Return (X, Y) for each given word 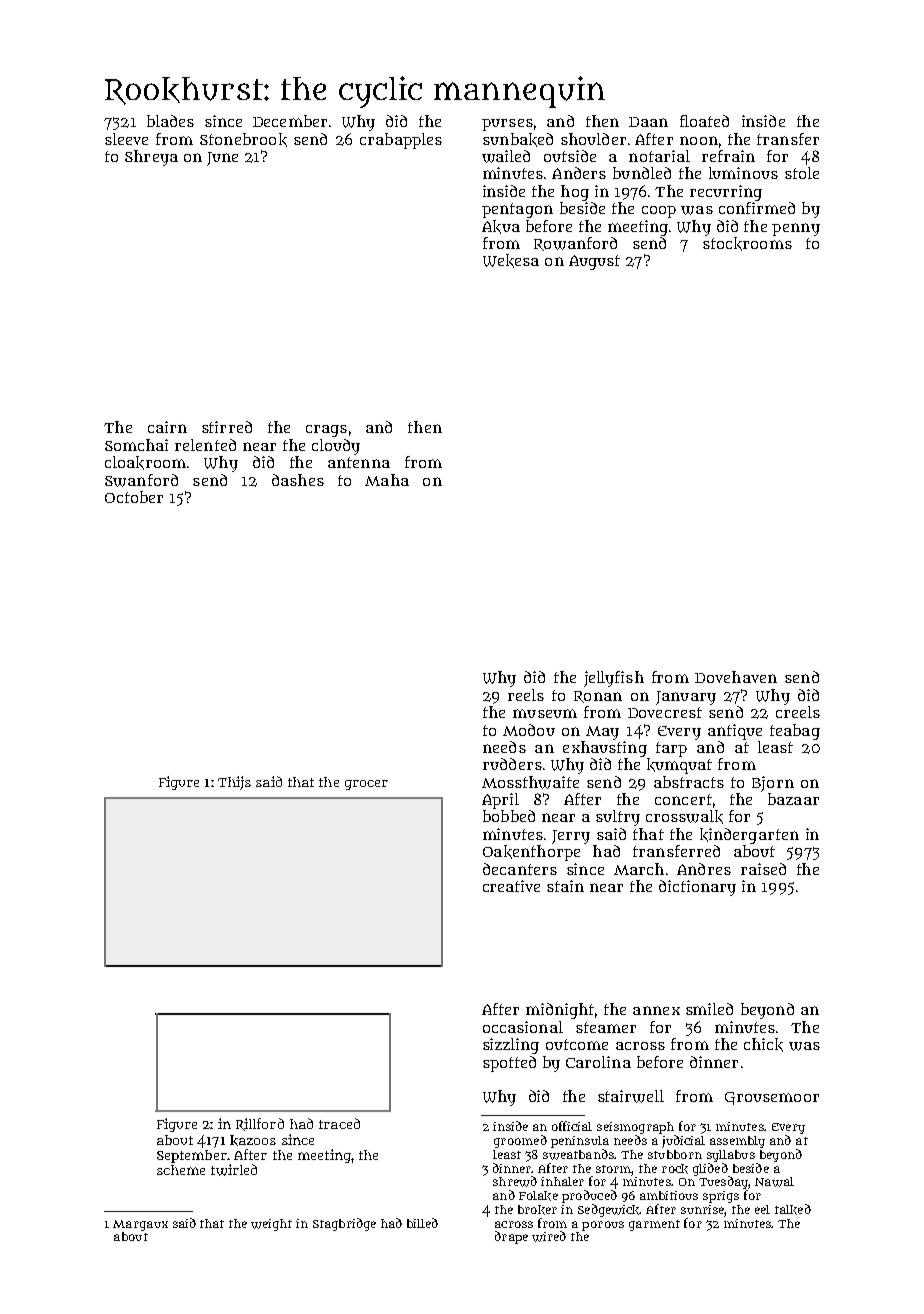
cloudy (336, 447)
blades (170, 121)
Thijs (234, 783)
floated (704, 121)
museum (545, 713)
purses (507, 125)
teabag (795, 732)
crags (326, 431)
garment (654, 1225)
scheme (181, 1170)
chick (763, 1045)
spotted (509, 1064)
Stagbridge (344, 1224)
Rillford (260, 1124)
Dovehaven (736, 677)
